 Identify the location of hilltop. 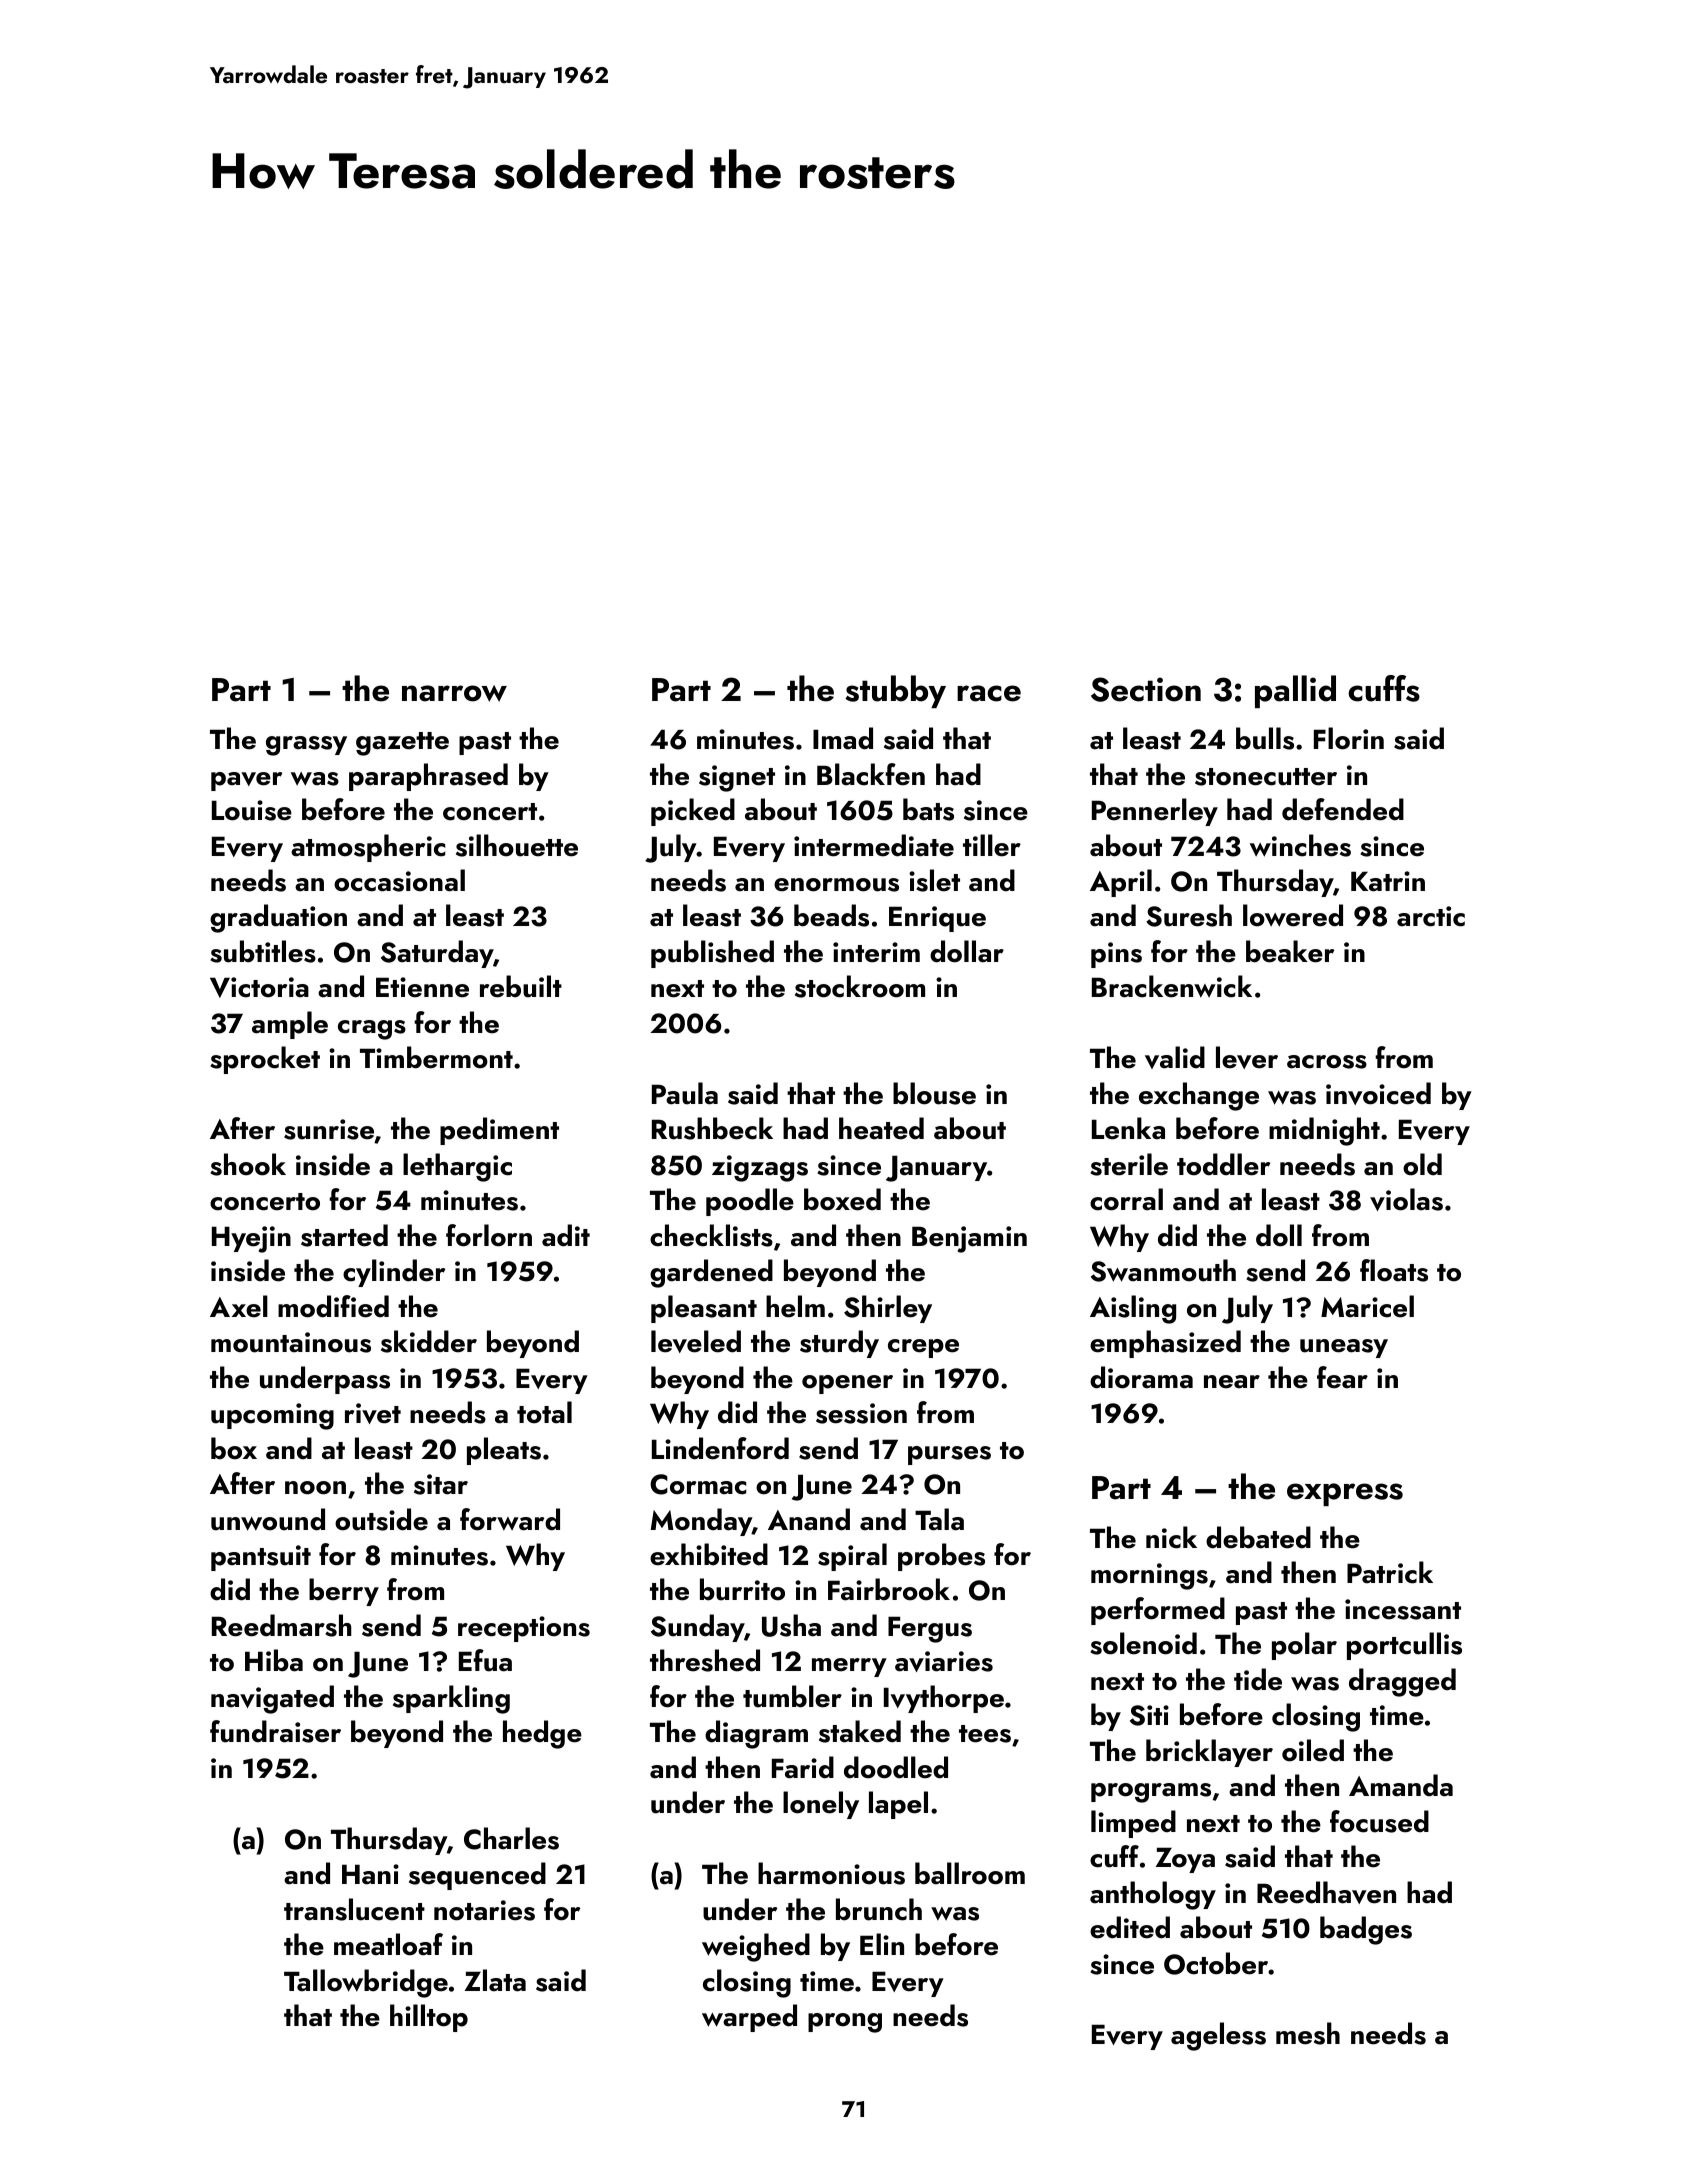
(429, 2018).
